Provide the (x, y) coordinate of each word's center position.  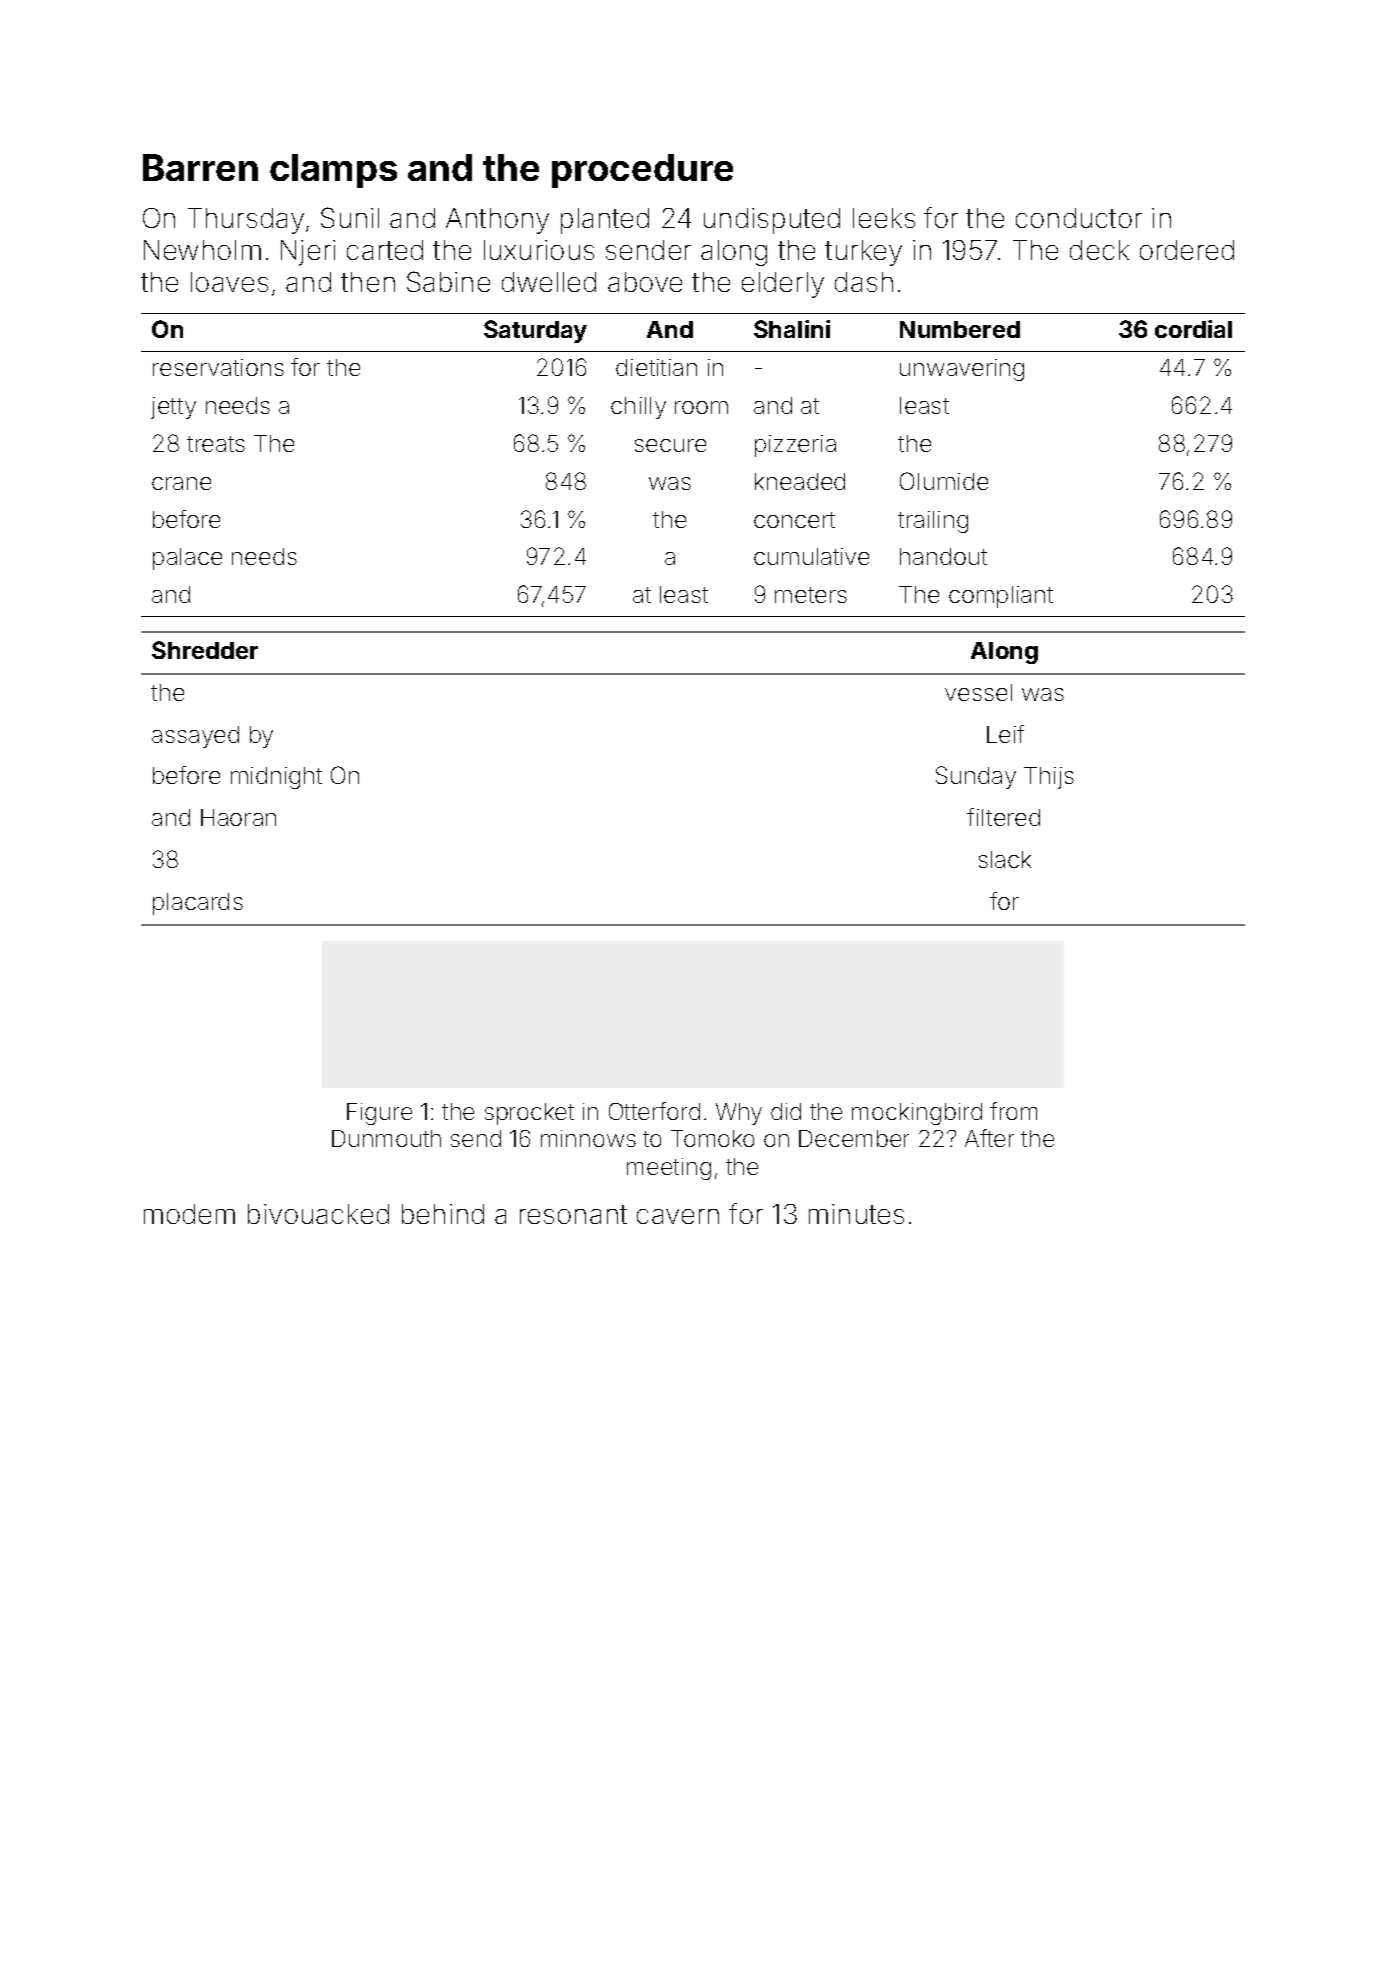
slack (1005, 859)
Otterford (654, 1111)
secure (670, 445)
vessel (978, 692)
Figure (379, 1114)
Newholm (202, 250)
